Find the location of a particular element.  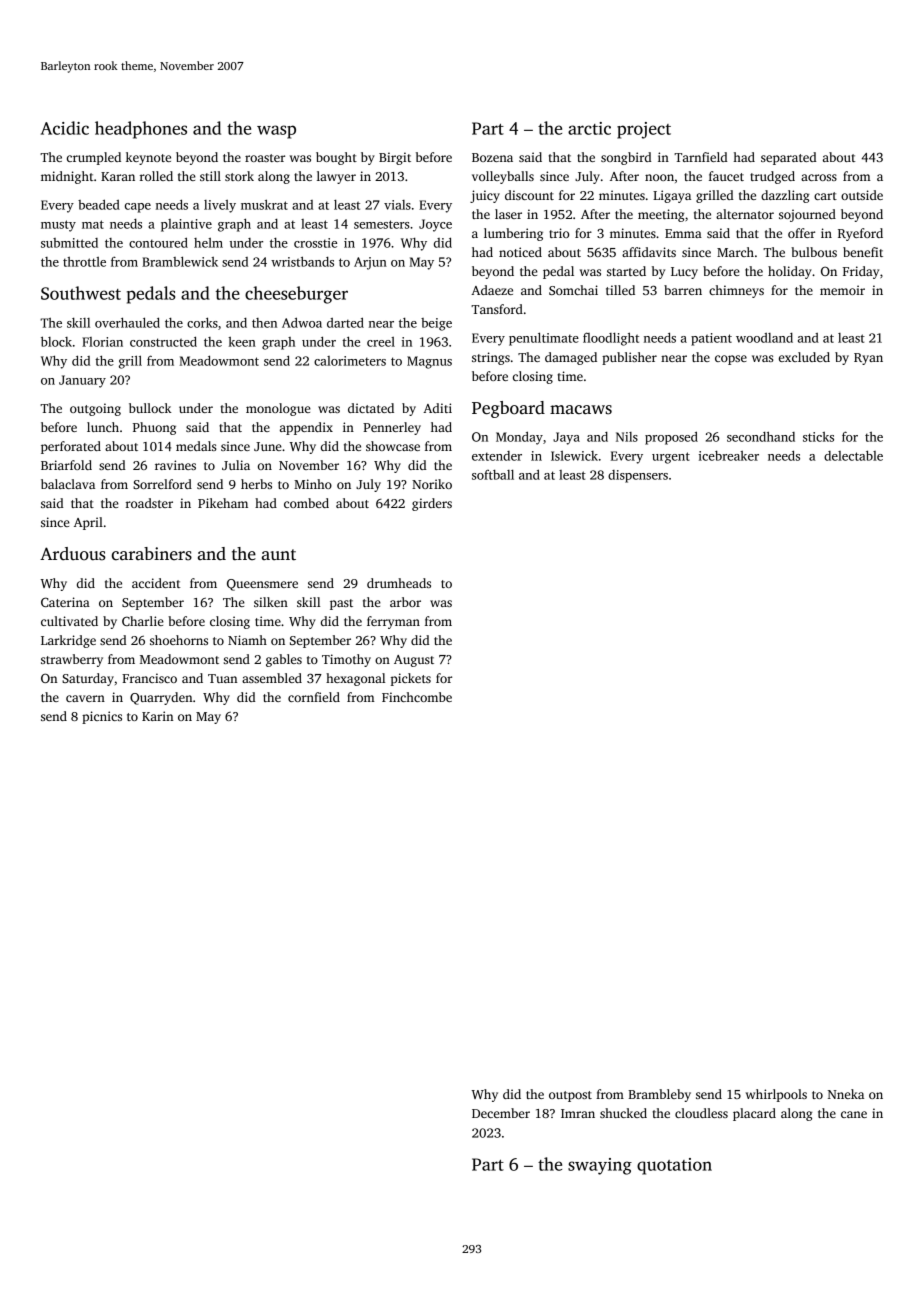

delectable is located at coordinates (853, 455).
